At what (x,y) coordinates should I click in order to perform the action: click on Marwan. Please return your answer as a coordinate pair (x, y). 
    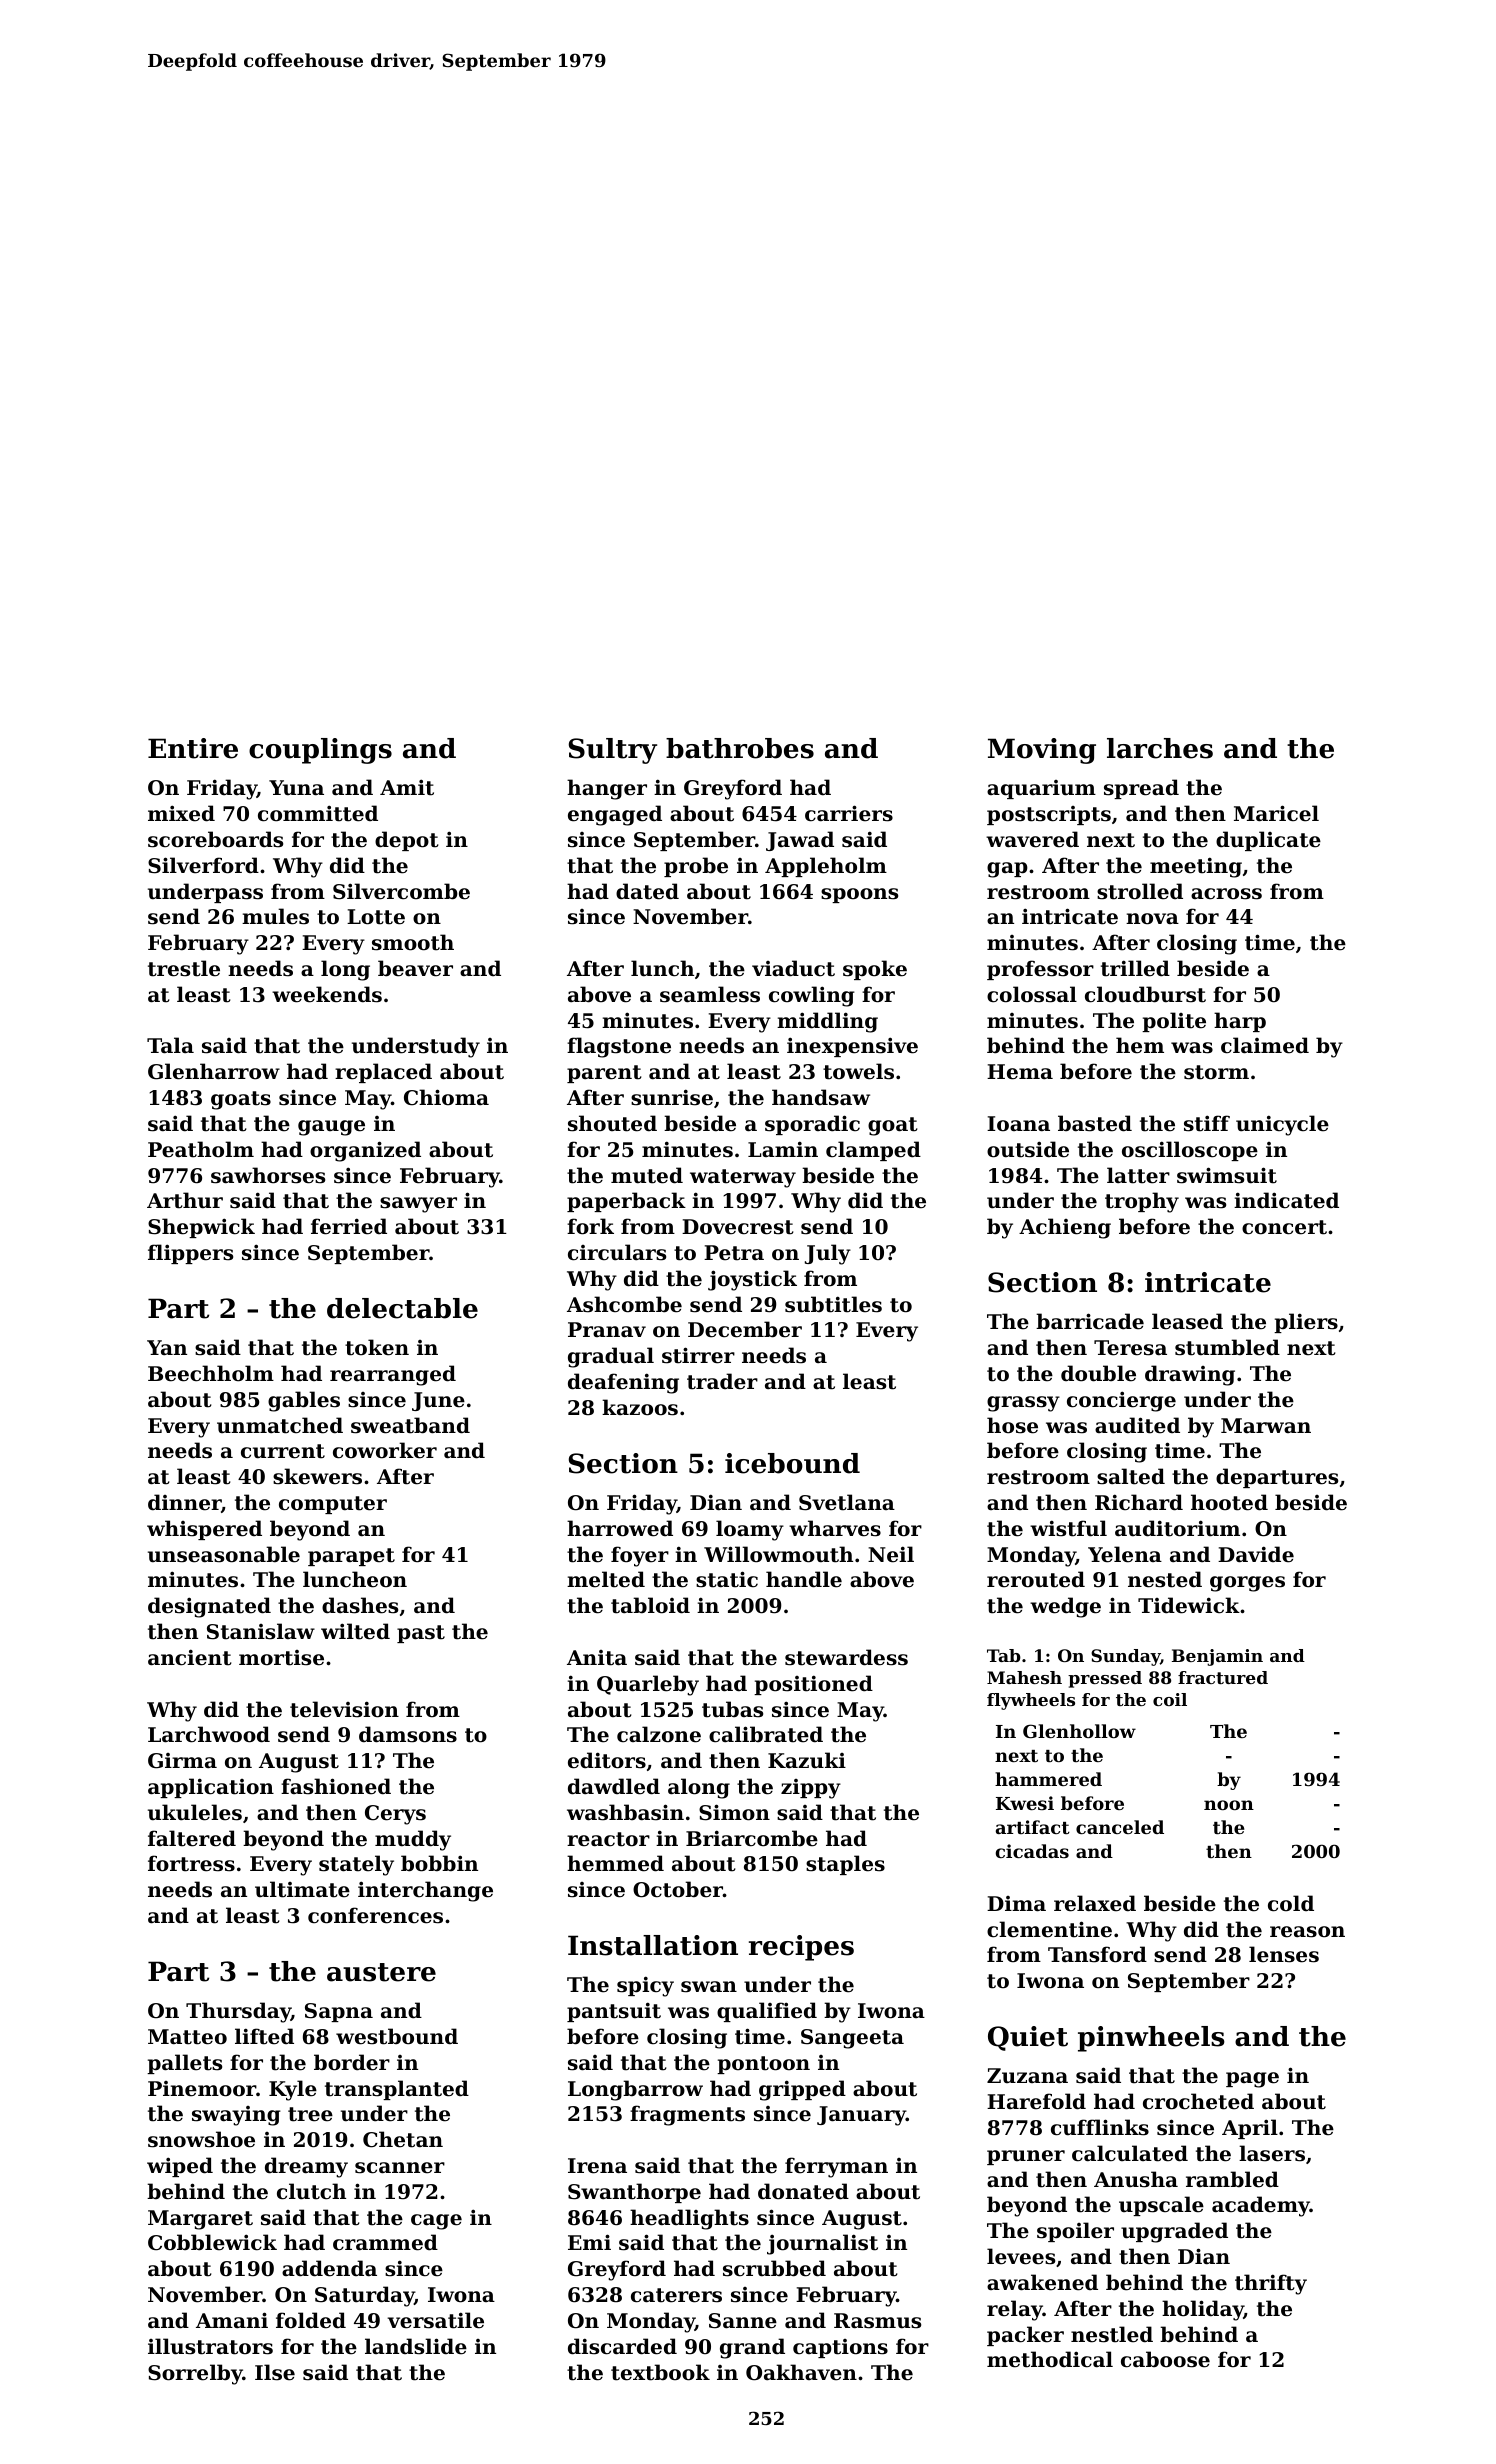
    Looking at the image, I should click on (1266, 1425).
